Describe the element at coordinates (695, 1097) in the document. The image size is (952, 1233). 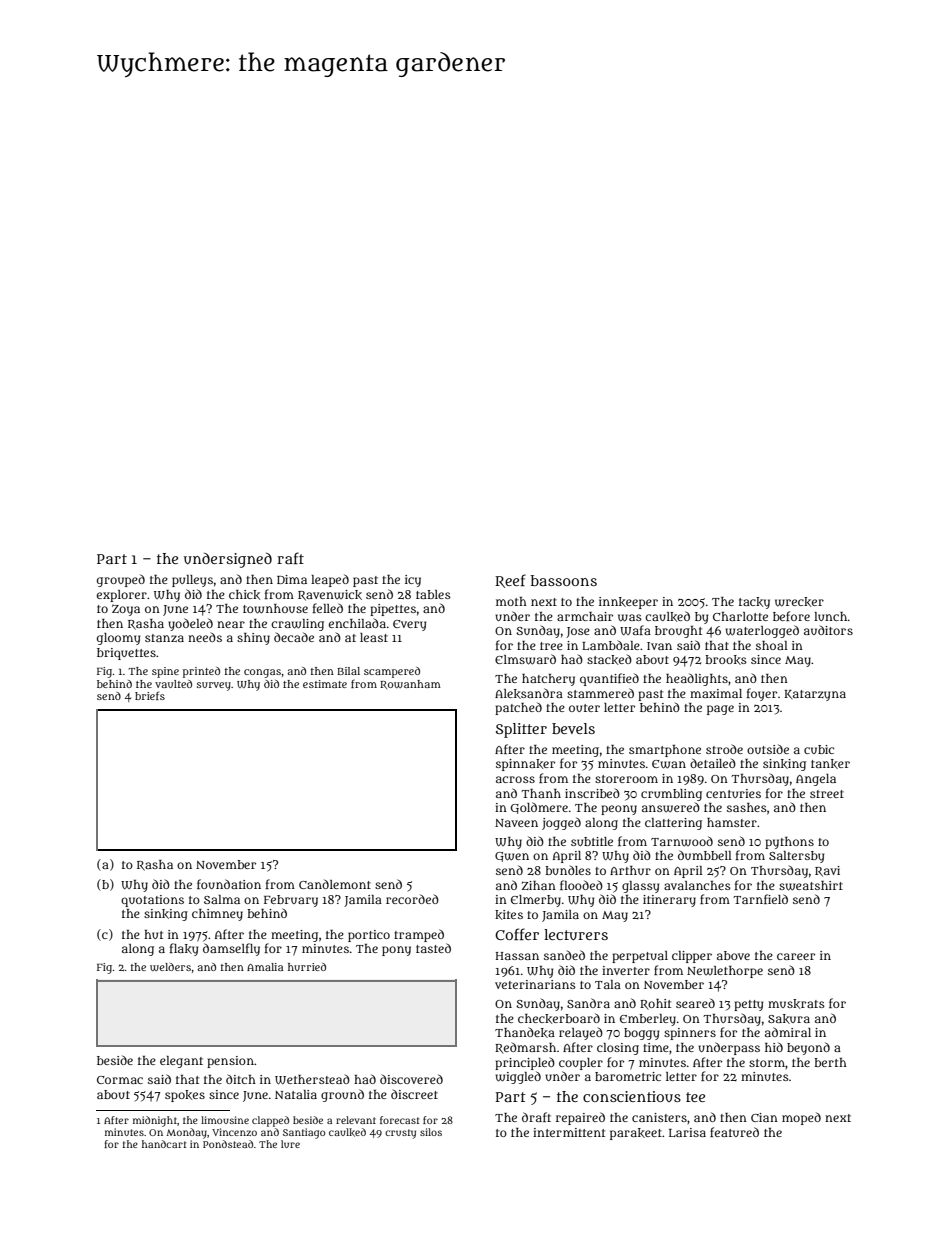
I see `tee` at that location.
